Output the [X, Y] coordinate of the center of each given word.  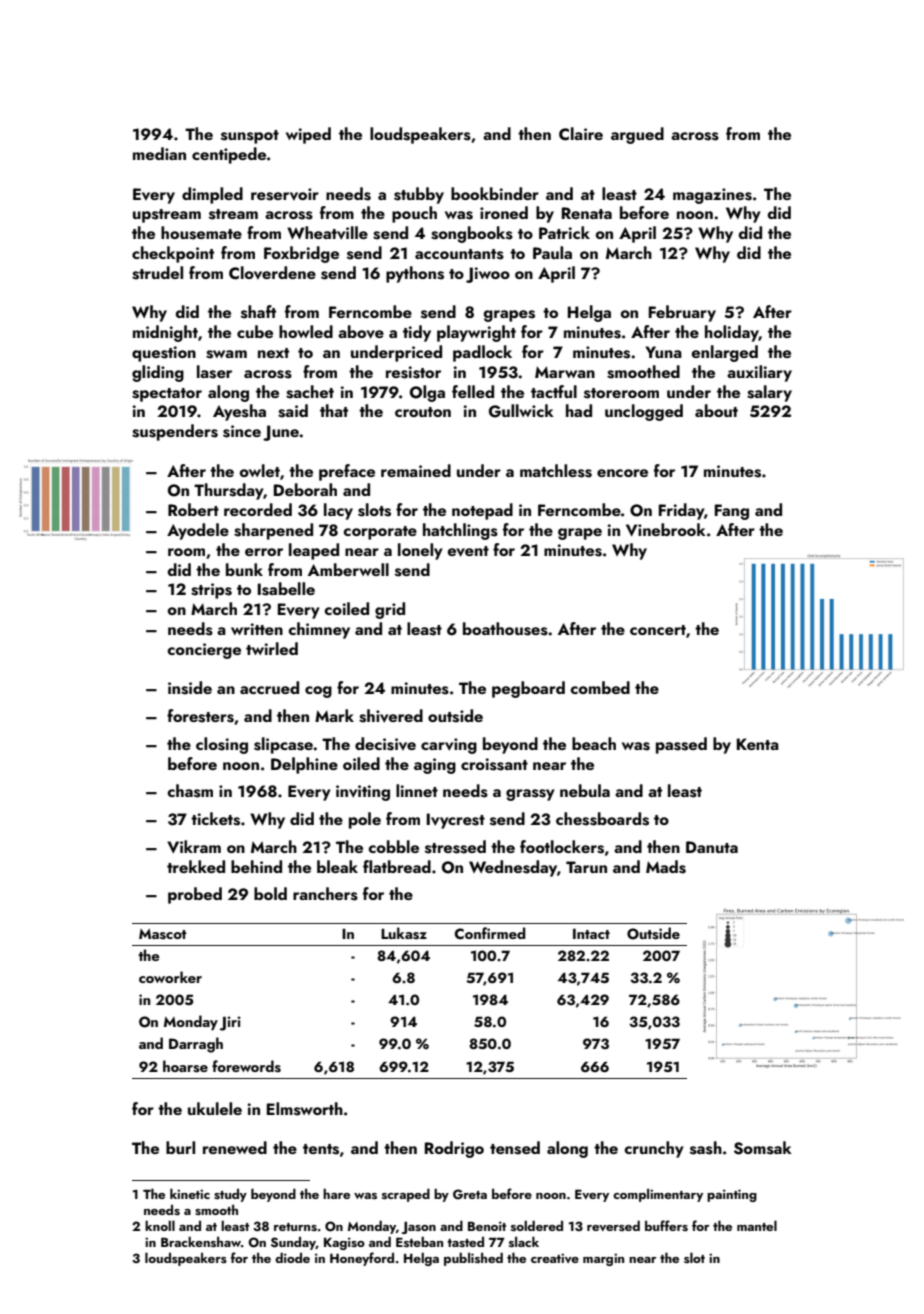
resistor [413, 372]
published [473, 1259]
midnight [165, 333]
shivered [391, 716]
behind [256, 866]
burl [180, 1147]
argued [637, 135]
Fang [732, 512]
